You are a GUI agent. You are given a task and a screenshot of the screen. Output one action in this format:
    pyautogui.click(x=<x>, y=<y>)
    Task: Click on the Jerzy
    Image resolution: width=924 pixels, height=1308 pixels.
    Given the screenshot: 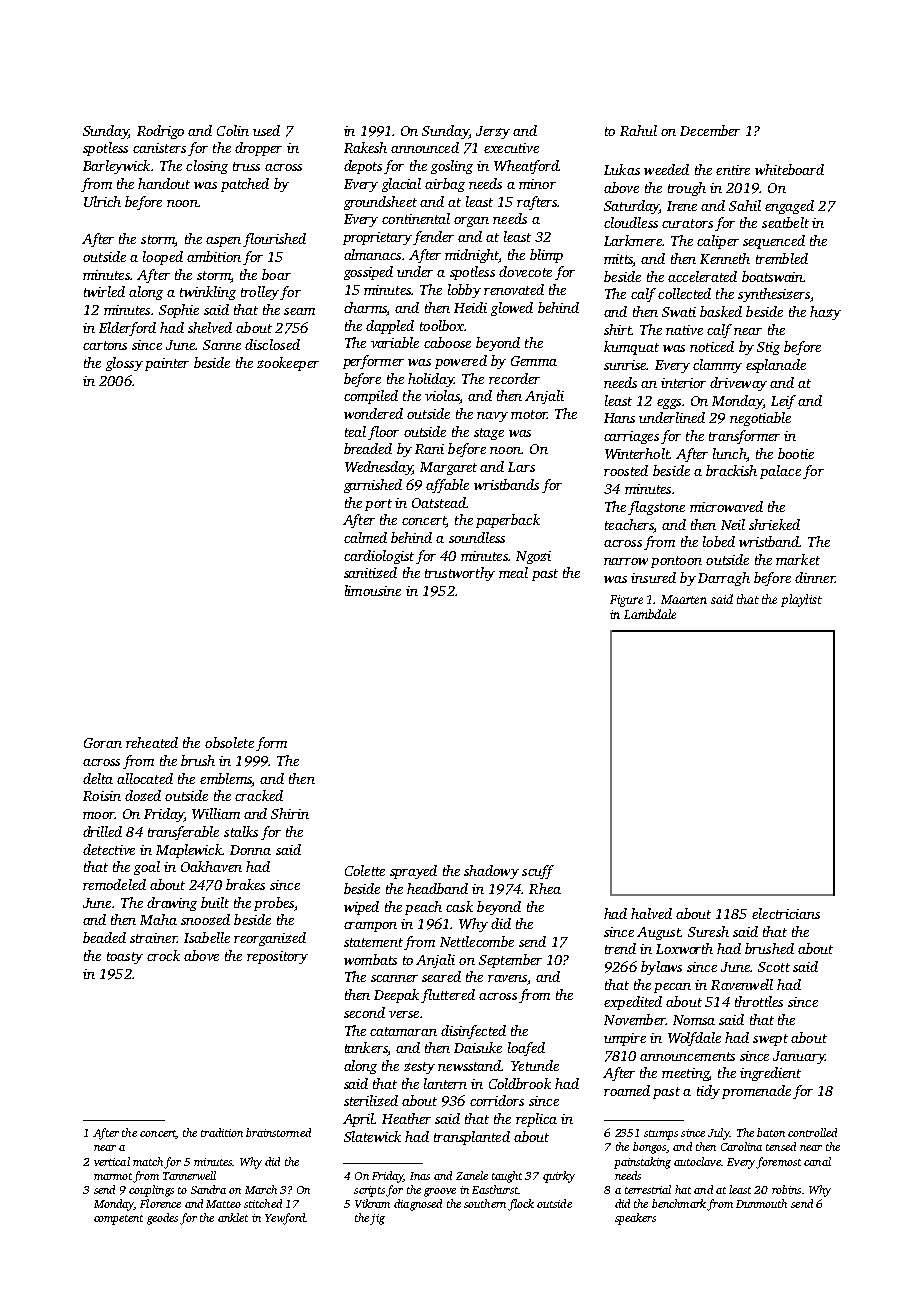 What is the action you would take?
    pyautogui.click(x=493, y=132)
